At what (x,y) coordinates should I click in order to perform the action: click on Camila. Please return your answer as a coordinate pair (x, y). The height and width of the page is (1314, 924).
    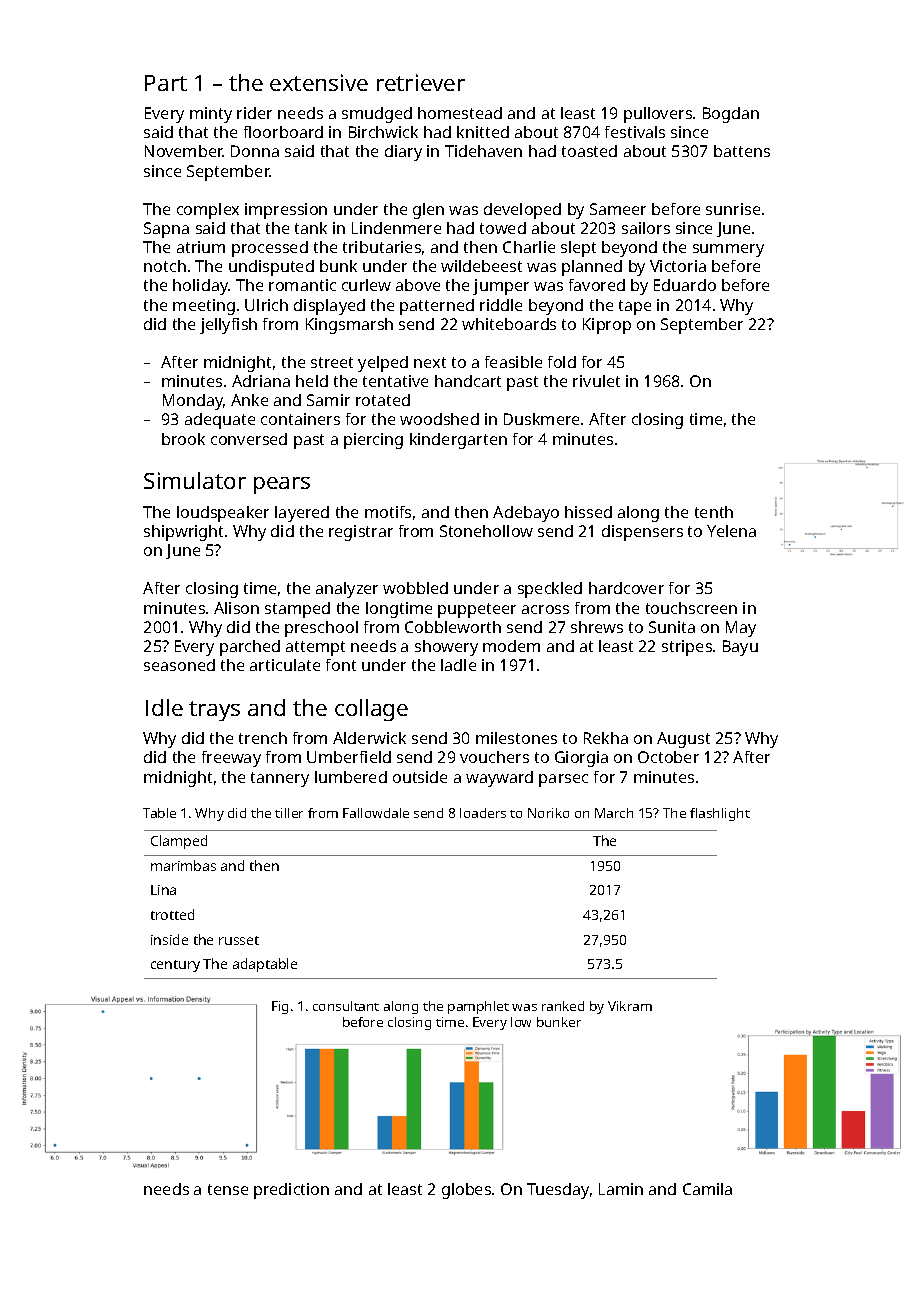
    Looking at the image, I should click on (707, 1189).
